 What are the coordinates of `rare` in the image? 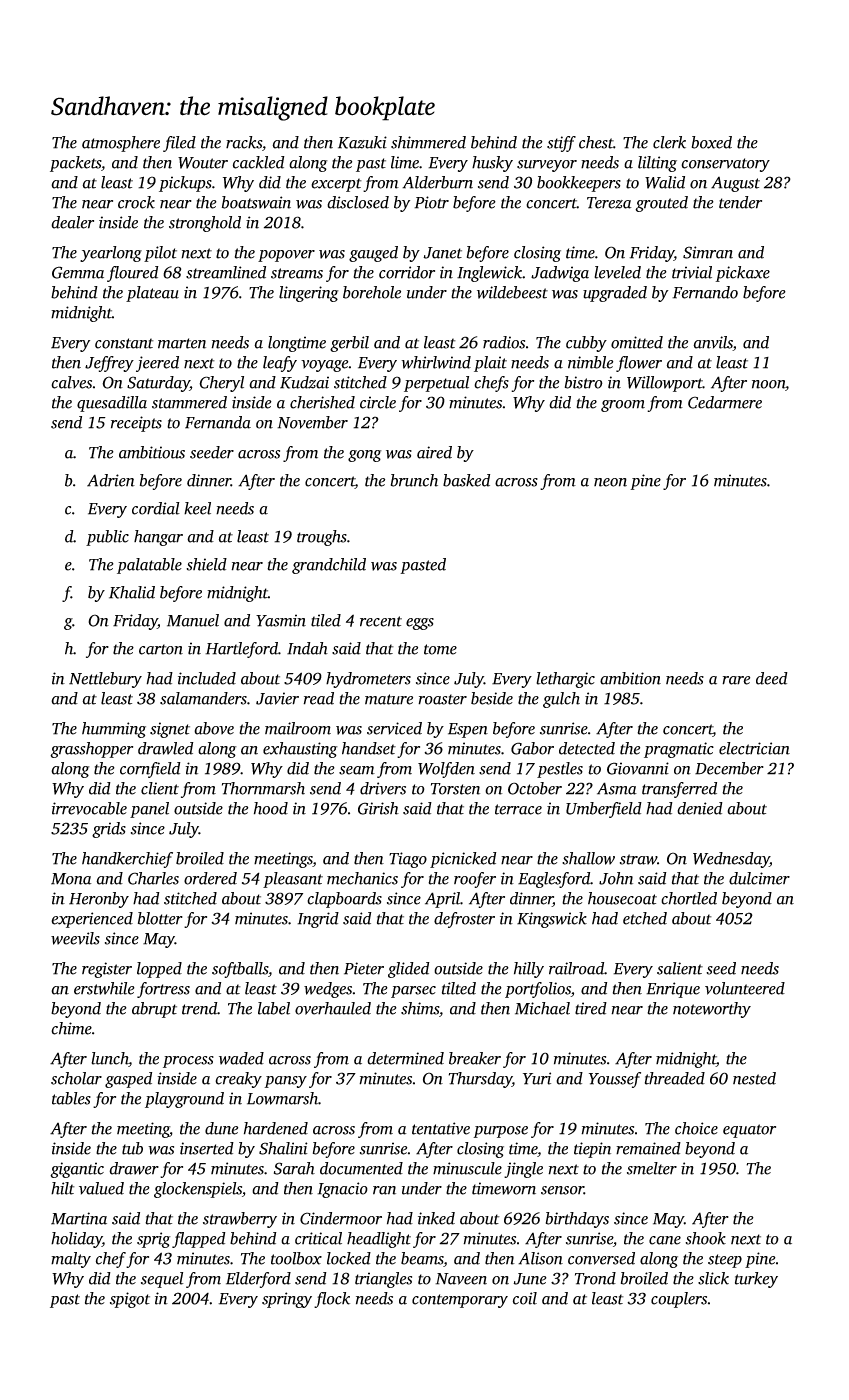 It's located at (736, 680).
